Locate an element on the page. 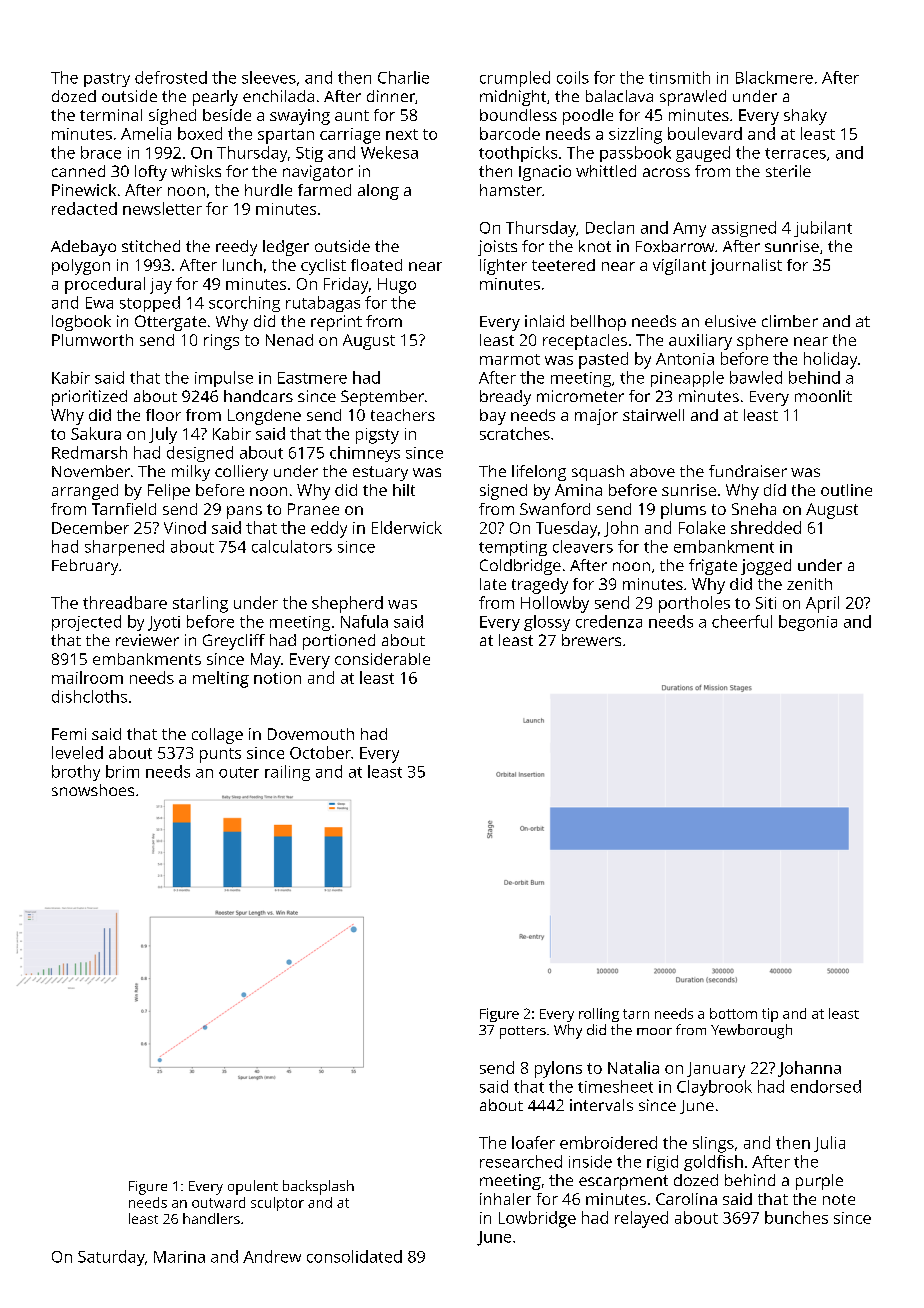  backsplash is located at coordinates (318, 1187).
